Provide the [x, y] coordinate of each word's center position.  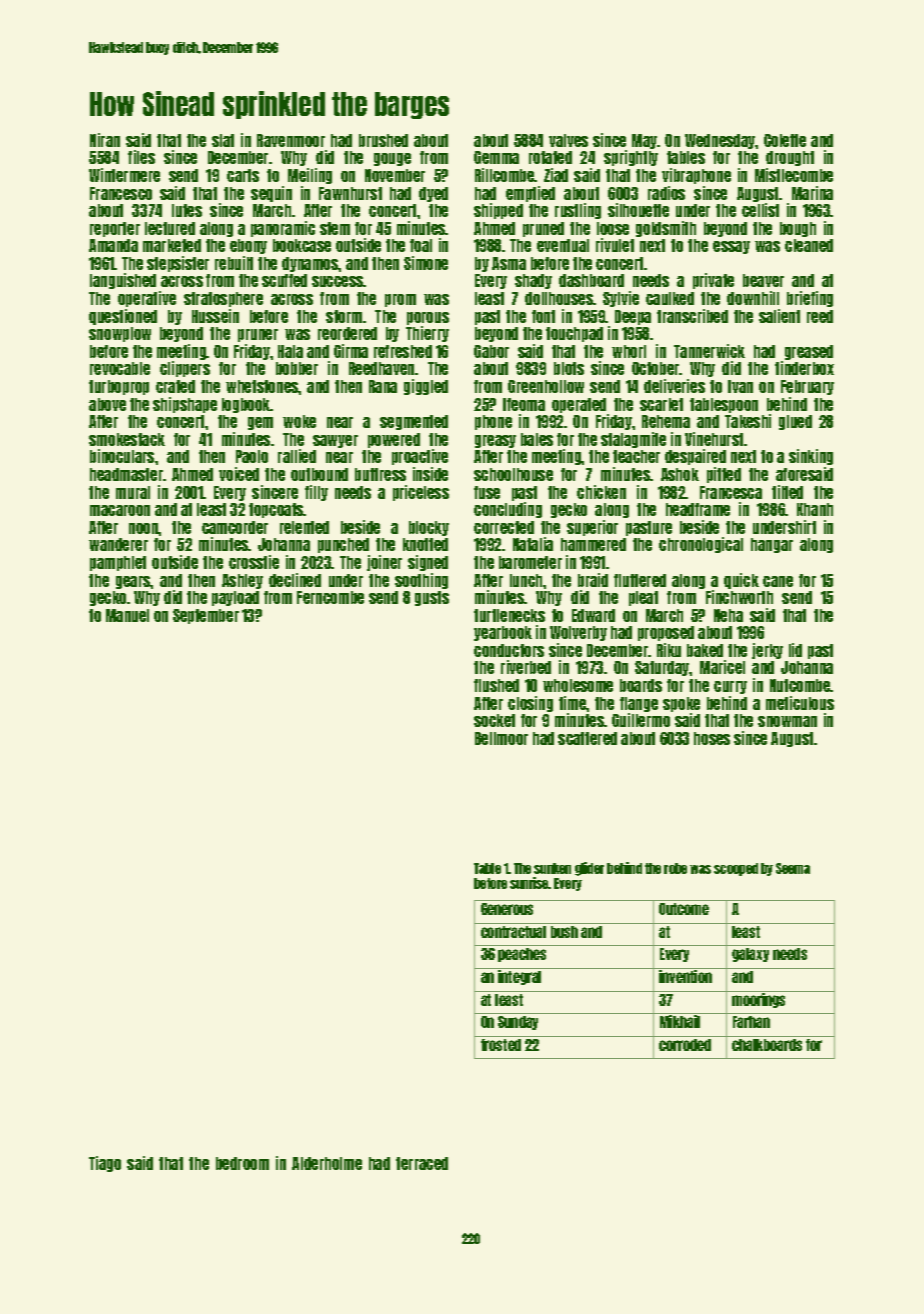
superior [592, 528]
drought [790, 158]
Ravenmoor [291, 140]
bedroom [242, 1163]
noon [144, 528]
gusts [432, 598]
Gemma [496, 157]
